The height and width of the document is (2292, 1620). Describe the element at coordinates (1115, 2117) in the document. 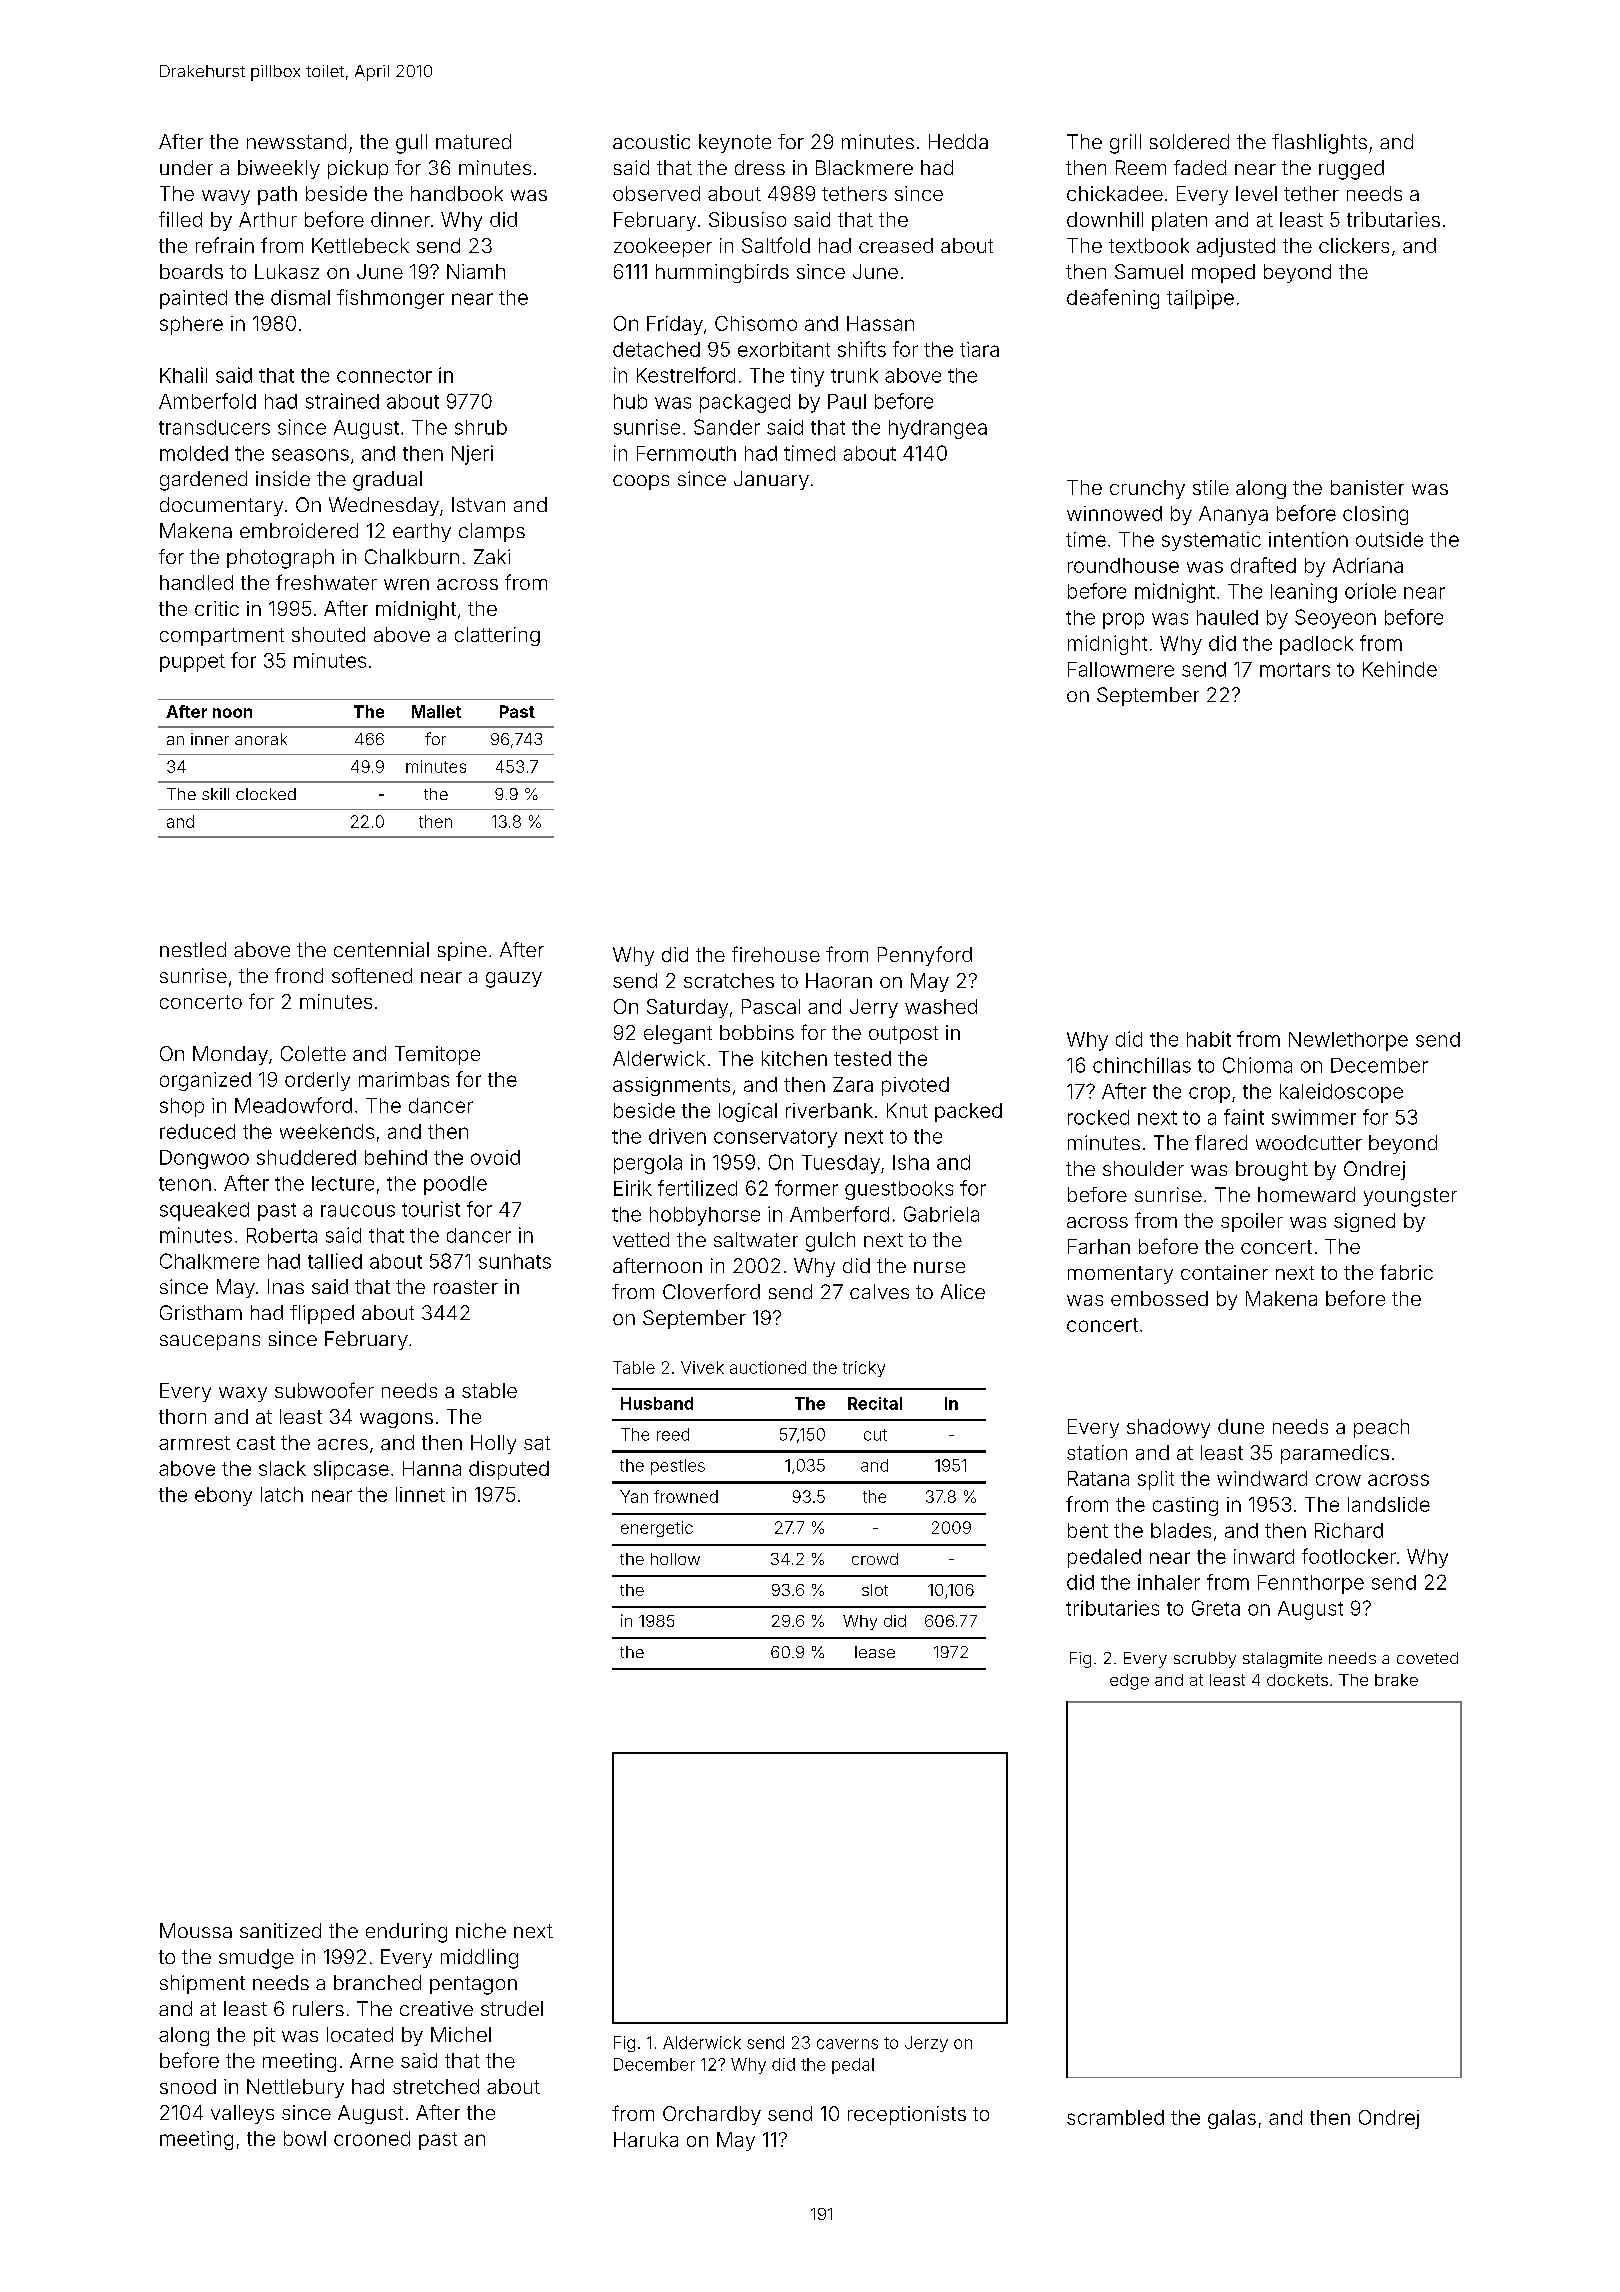

I see `scrambled` at that location.
